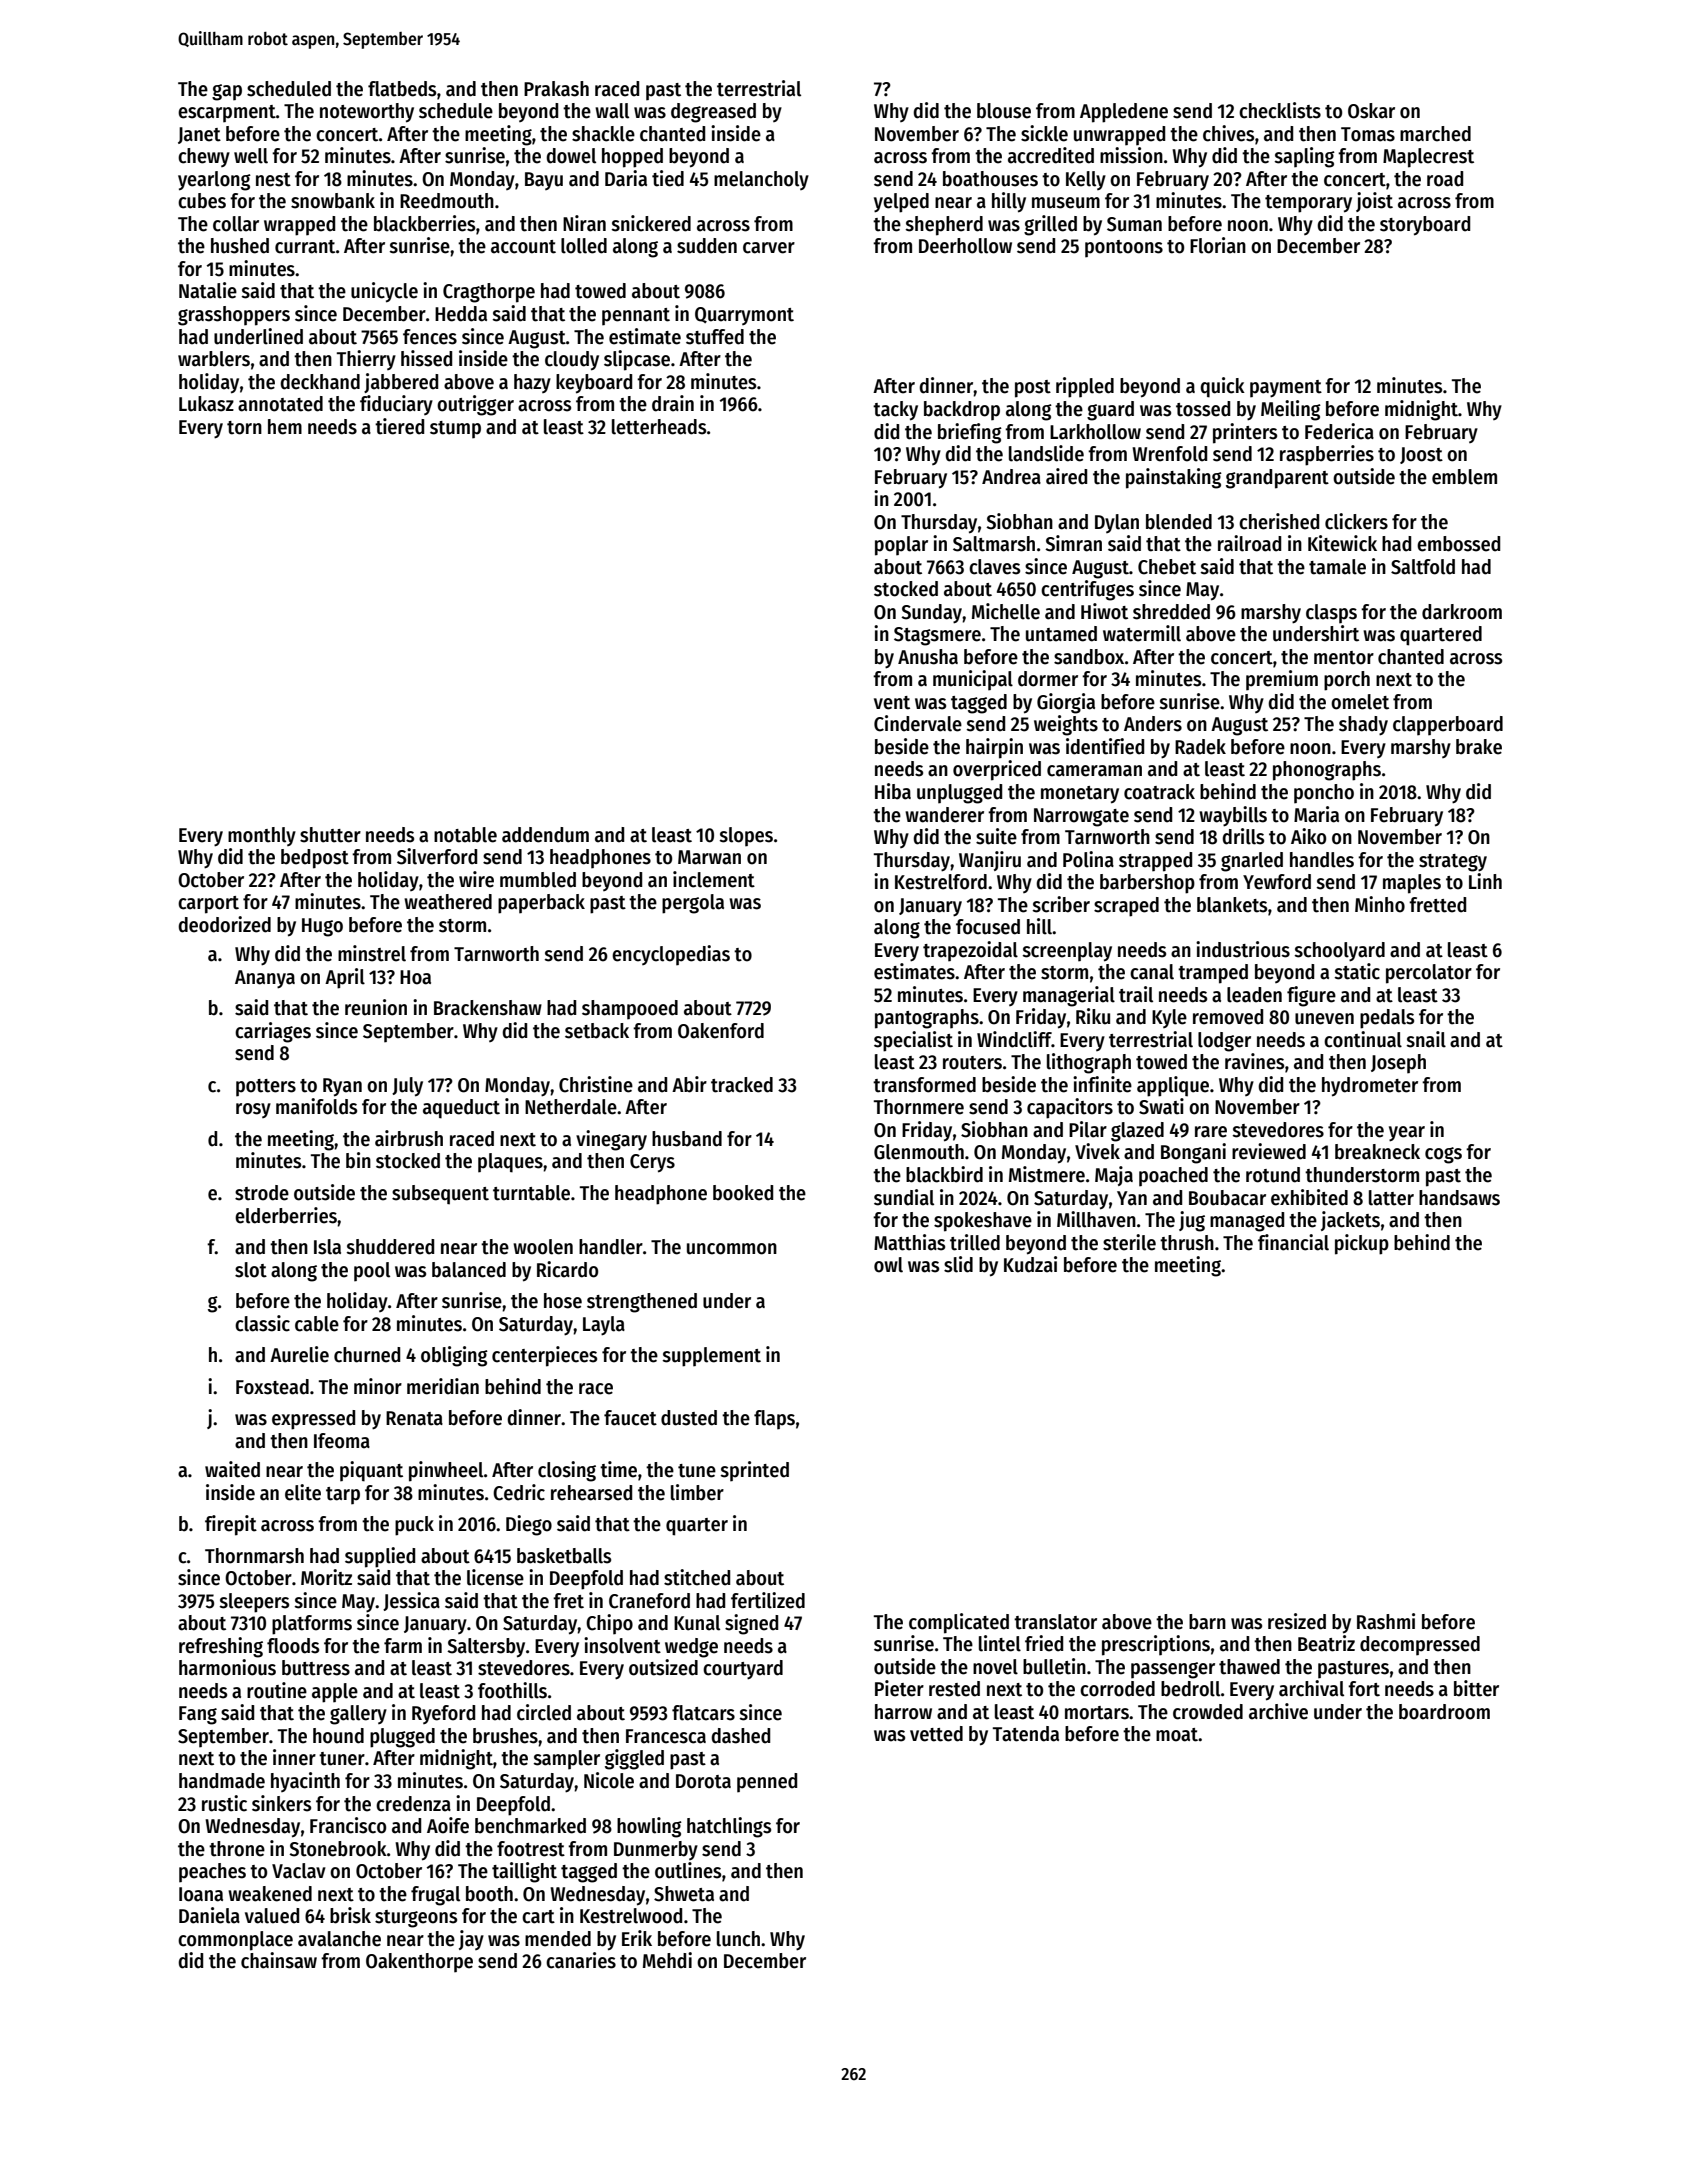 This document has width=1683, height=2178. What do you see at coordinates (1362, 1244) in the document?
I see `pickup` at bounding box center [1362, 1244].
